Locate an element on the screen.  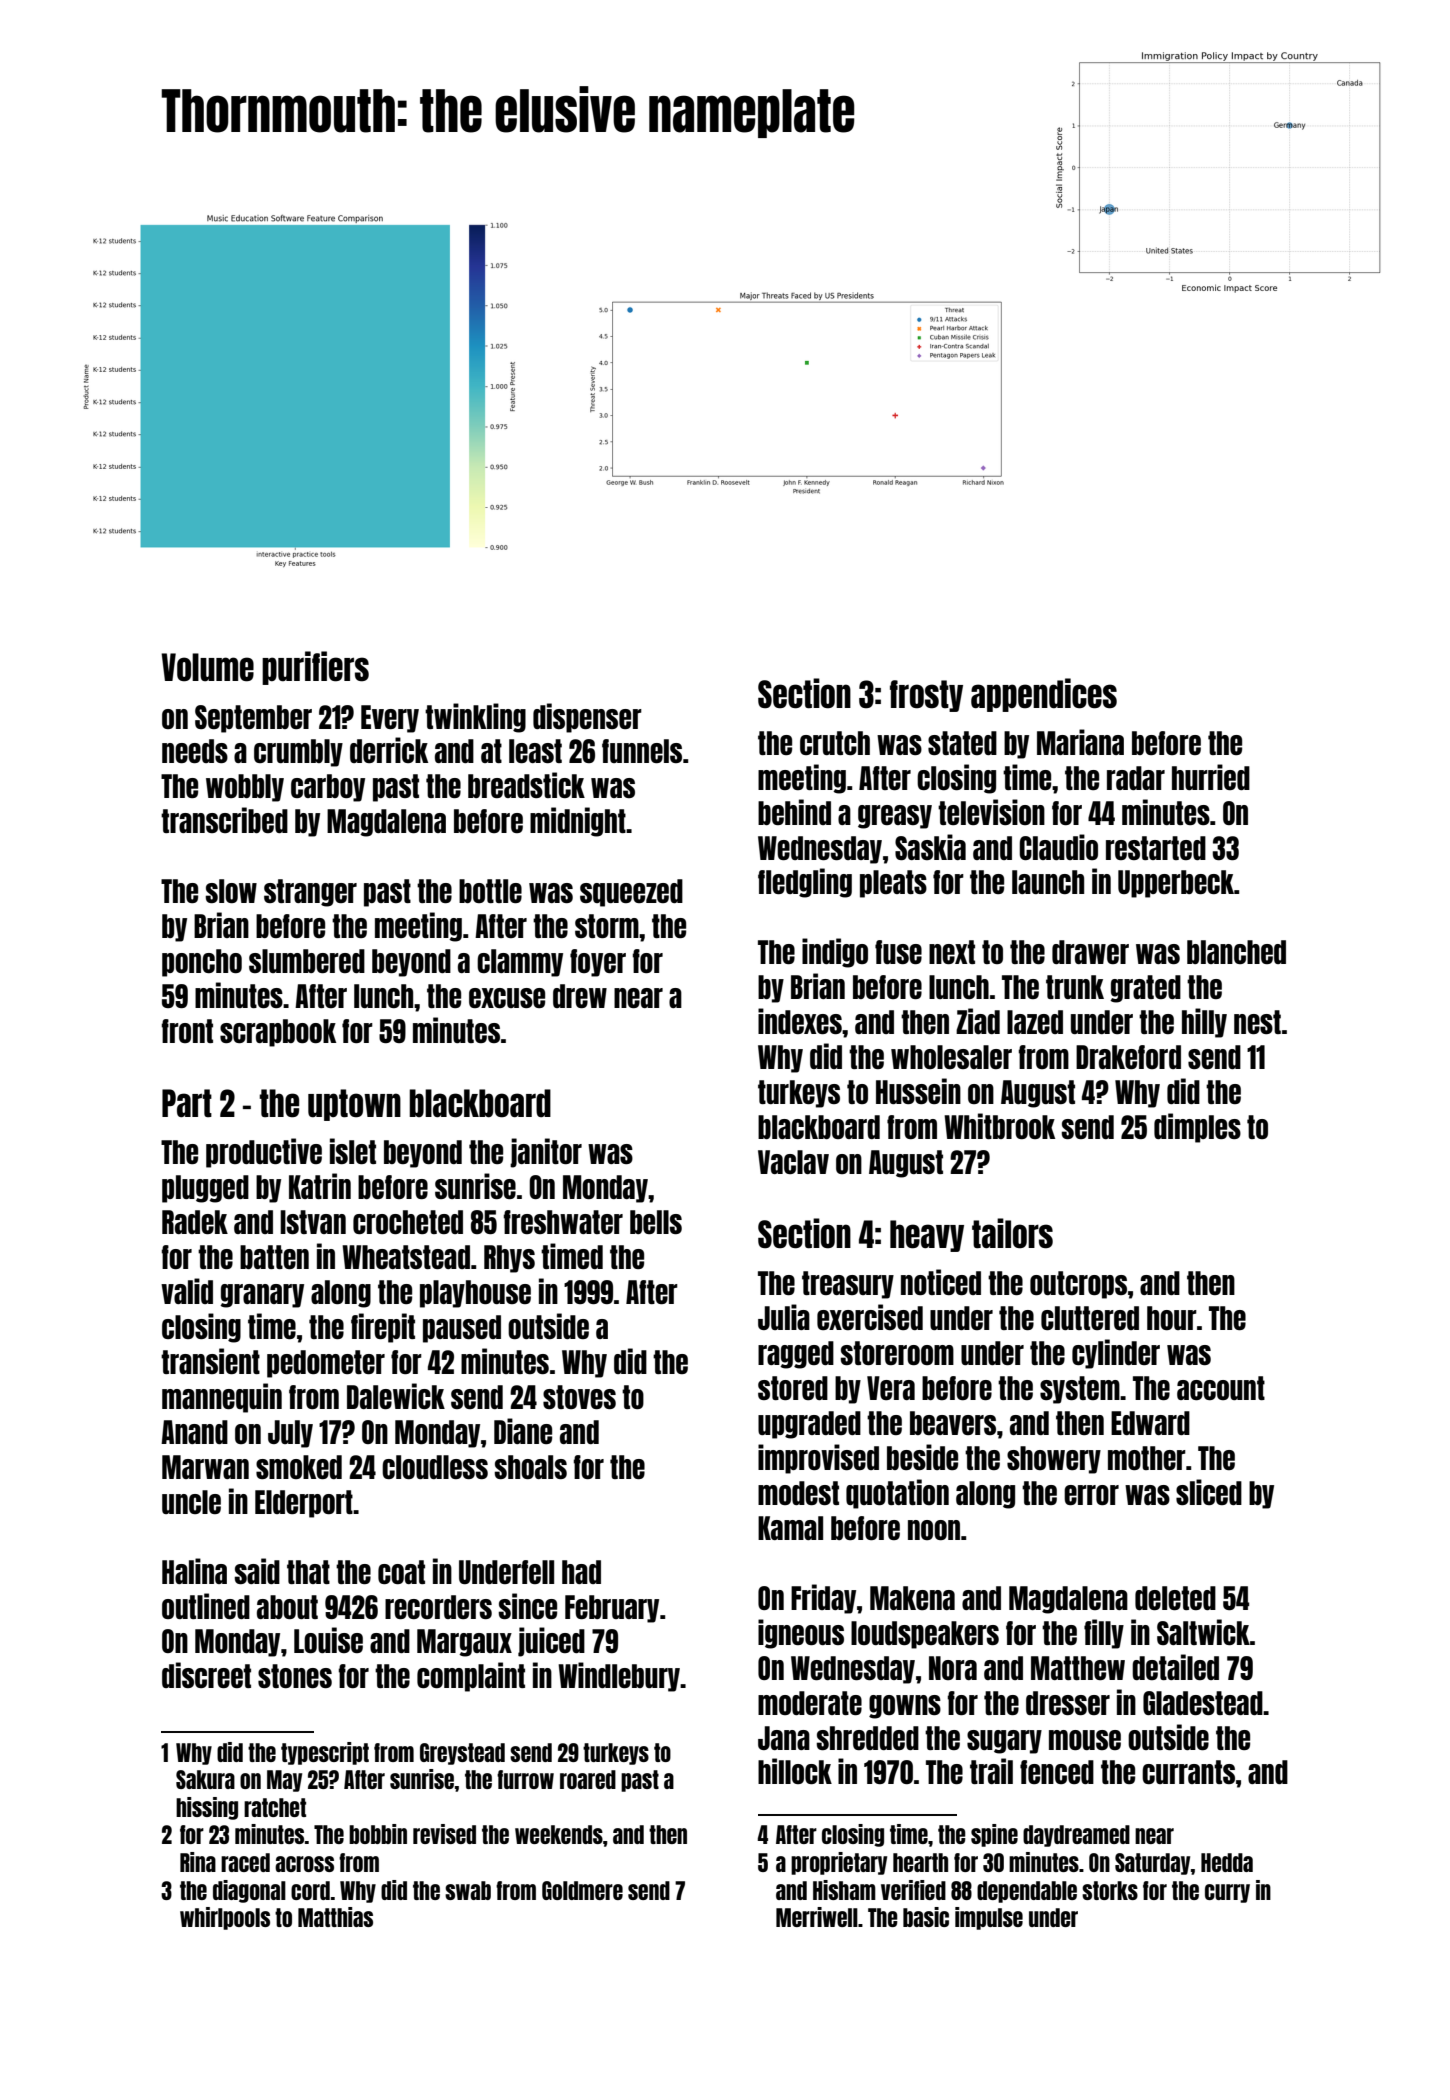
Windlebury is located at coordinates (619, 1677).
